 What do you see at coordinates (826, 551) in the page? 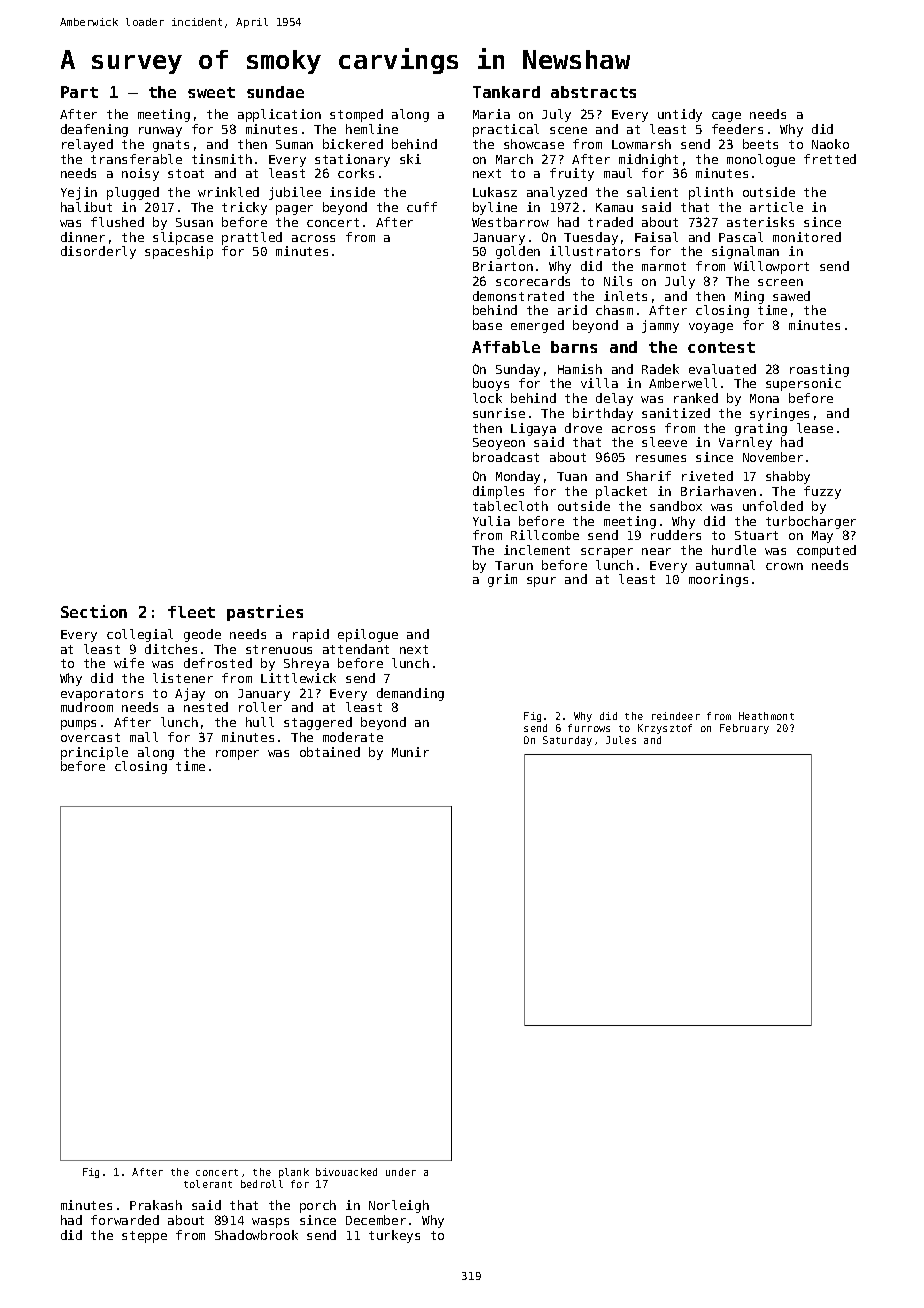
I see `computed` at bounding box center [826, 551].
